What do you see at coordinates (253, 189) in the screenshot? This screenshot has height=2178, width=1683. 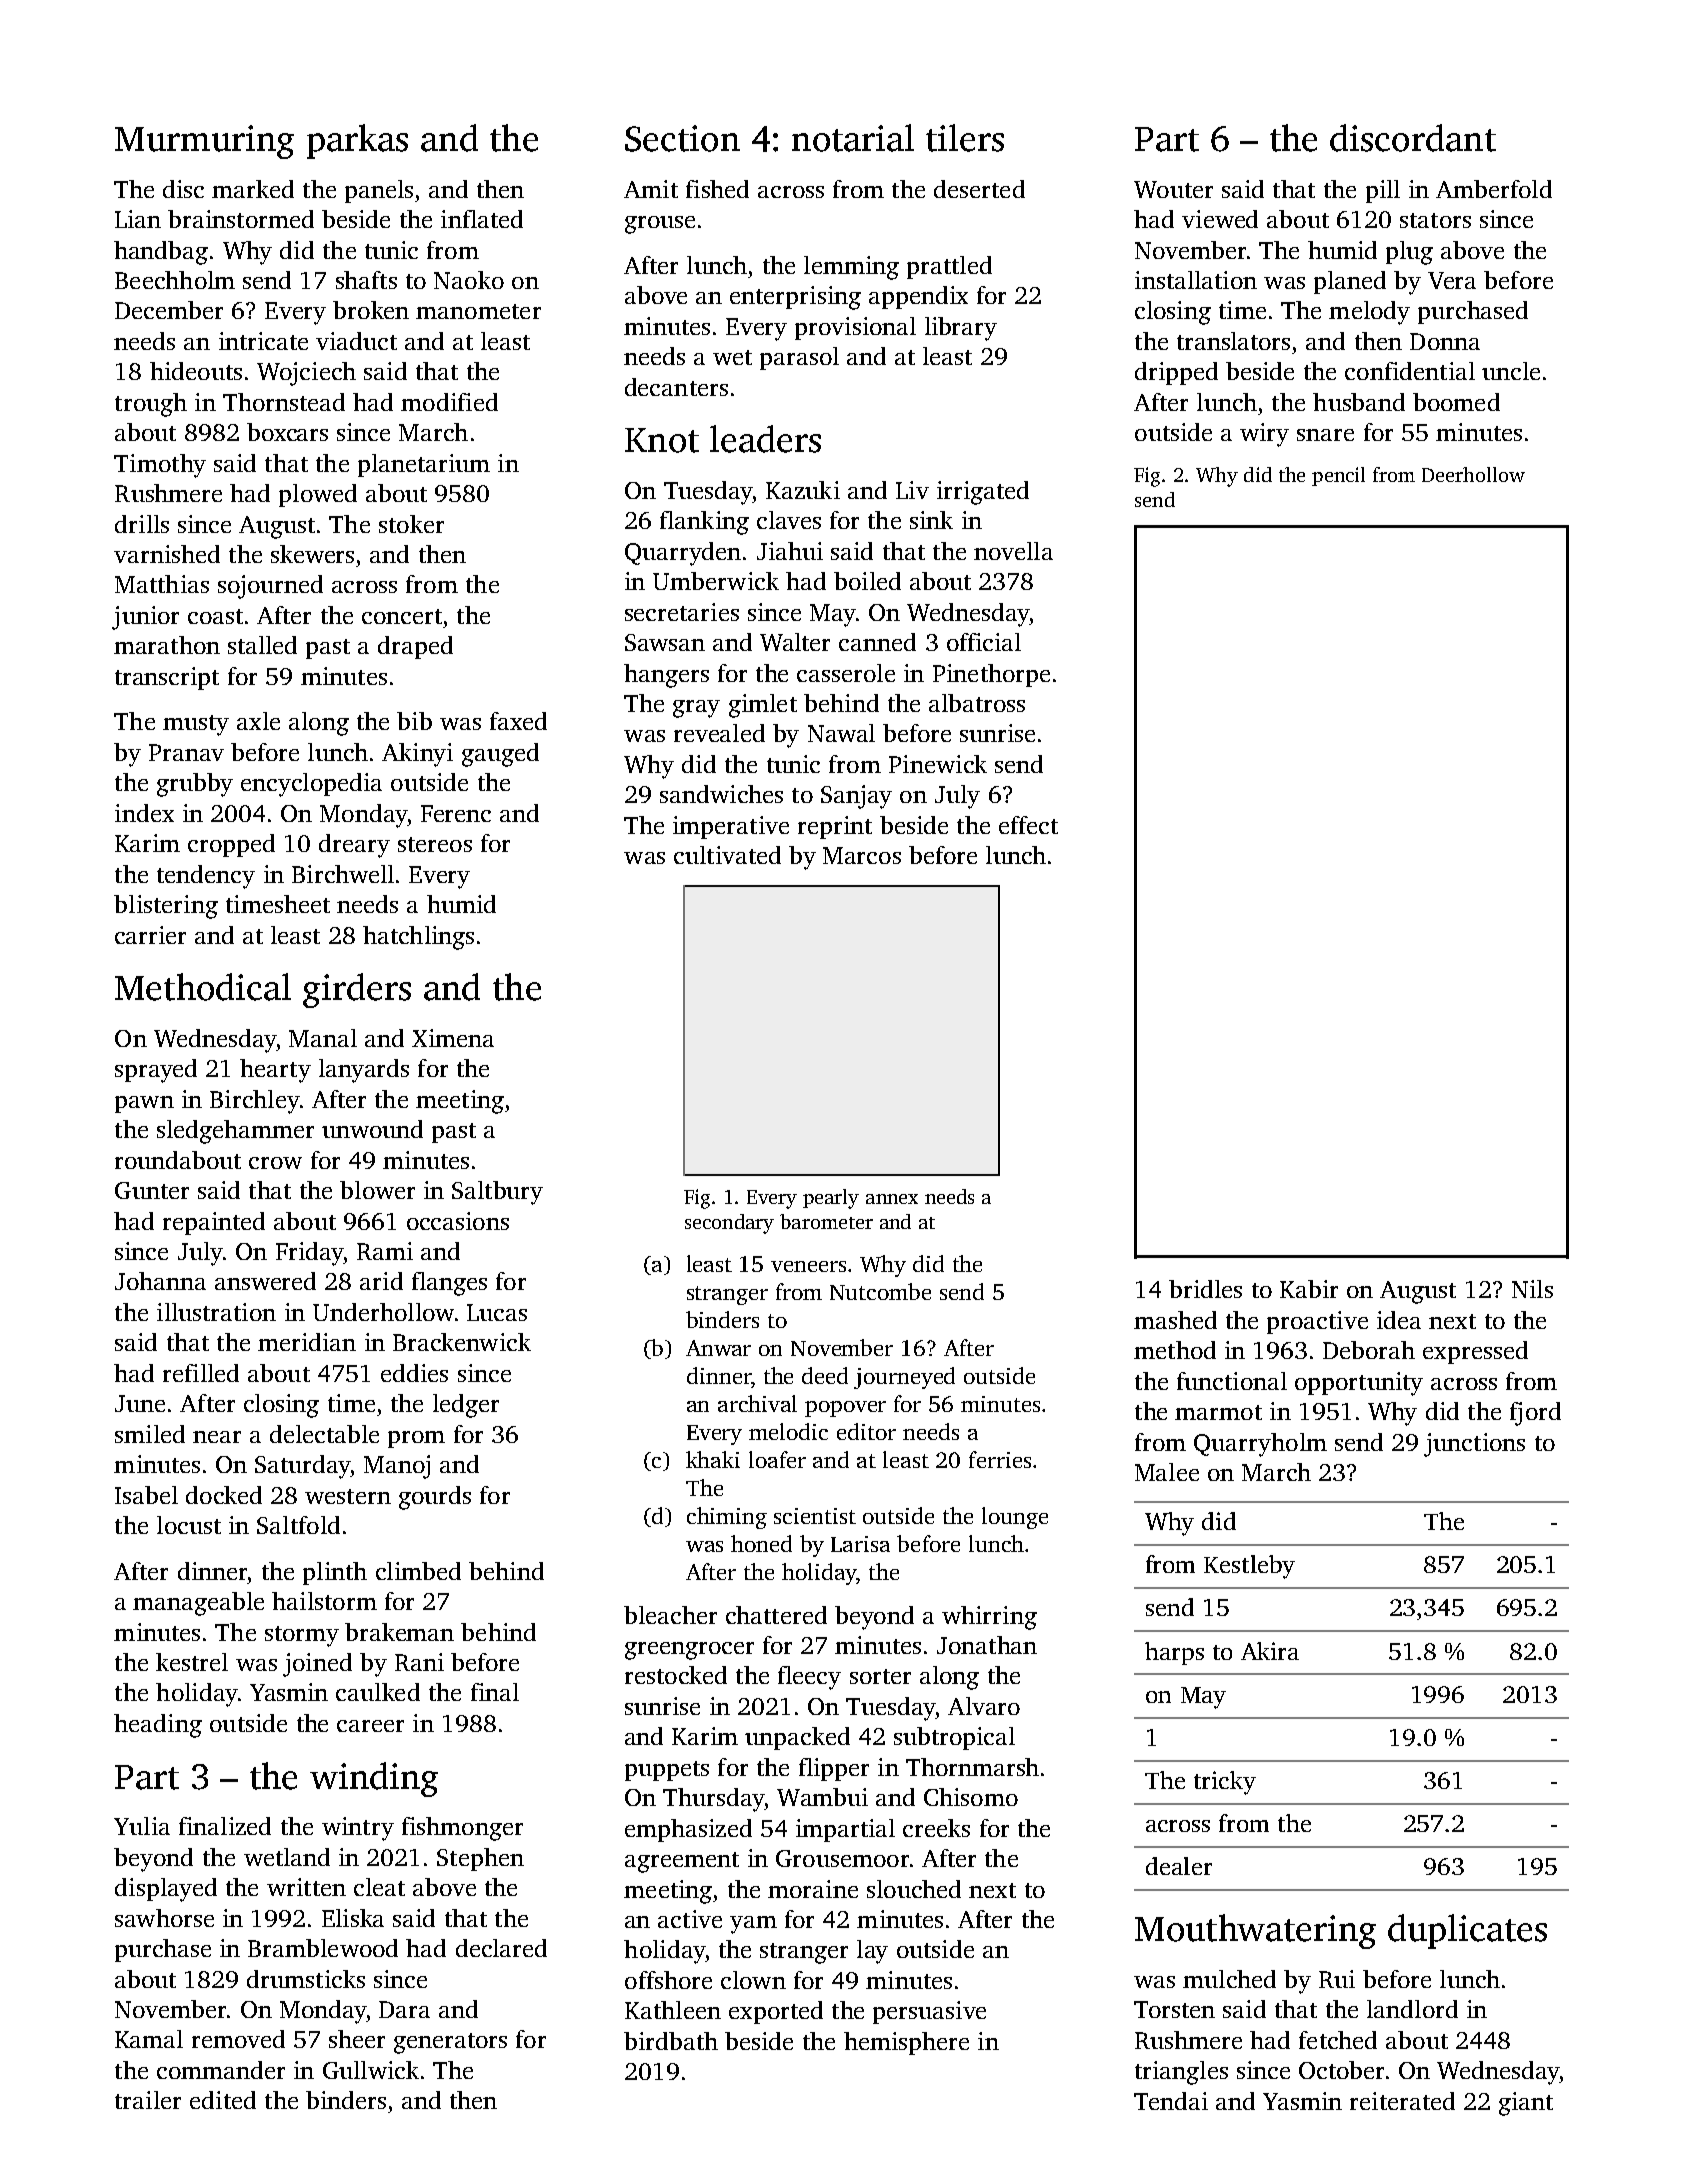 I see `marked` at bounding box center [253, 189].
